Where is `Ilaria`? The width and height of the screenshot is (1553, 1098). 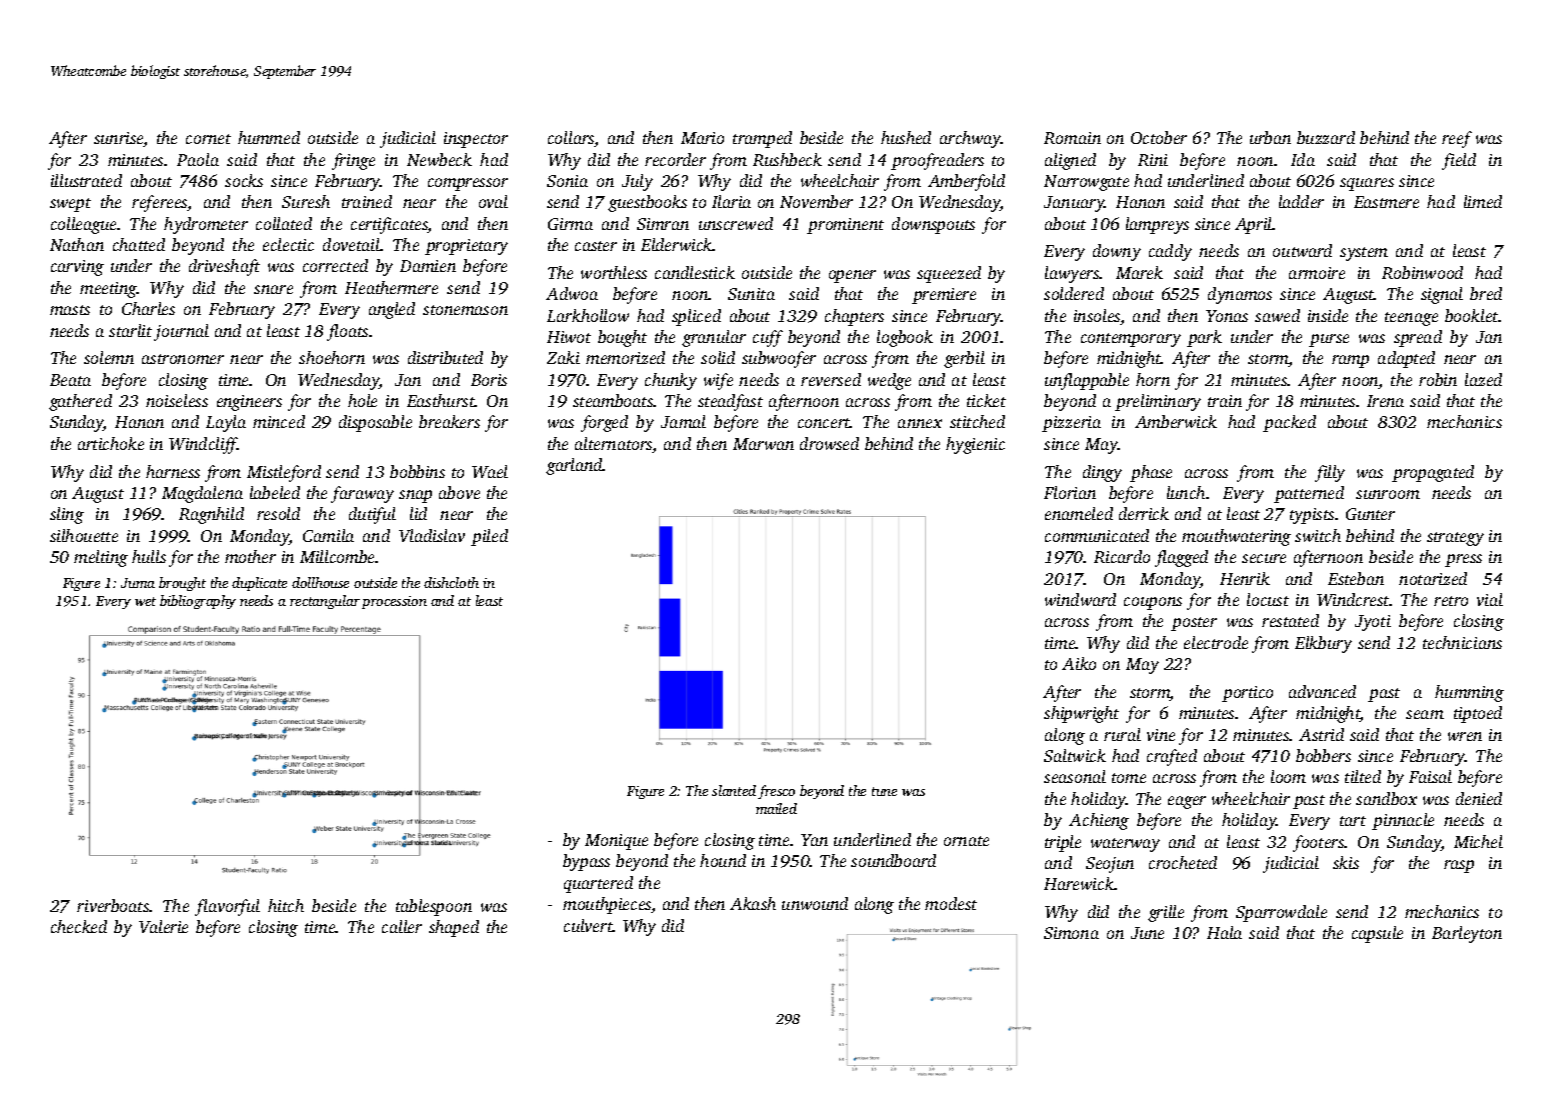
Ilaria is located at coordinates (731, 201).
